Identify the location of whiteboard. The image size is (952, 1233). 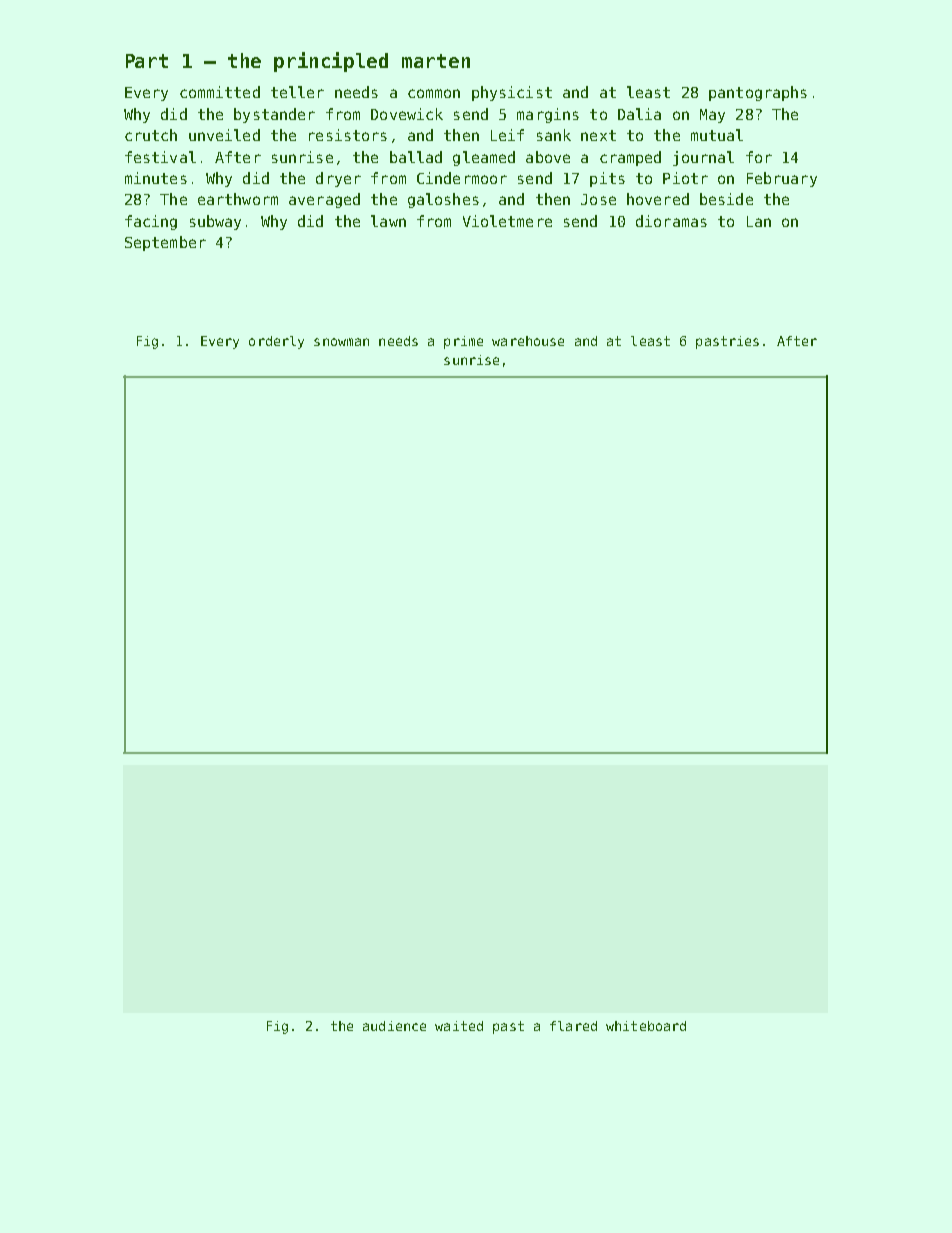
(646, 1026).
